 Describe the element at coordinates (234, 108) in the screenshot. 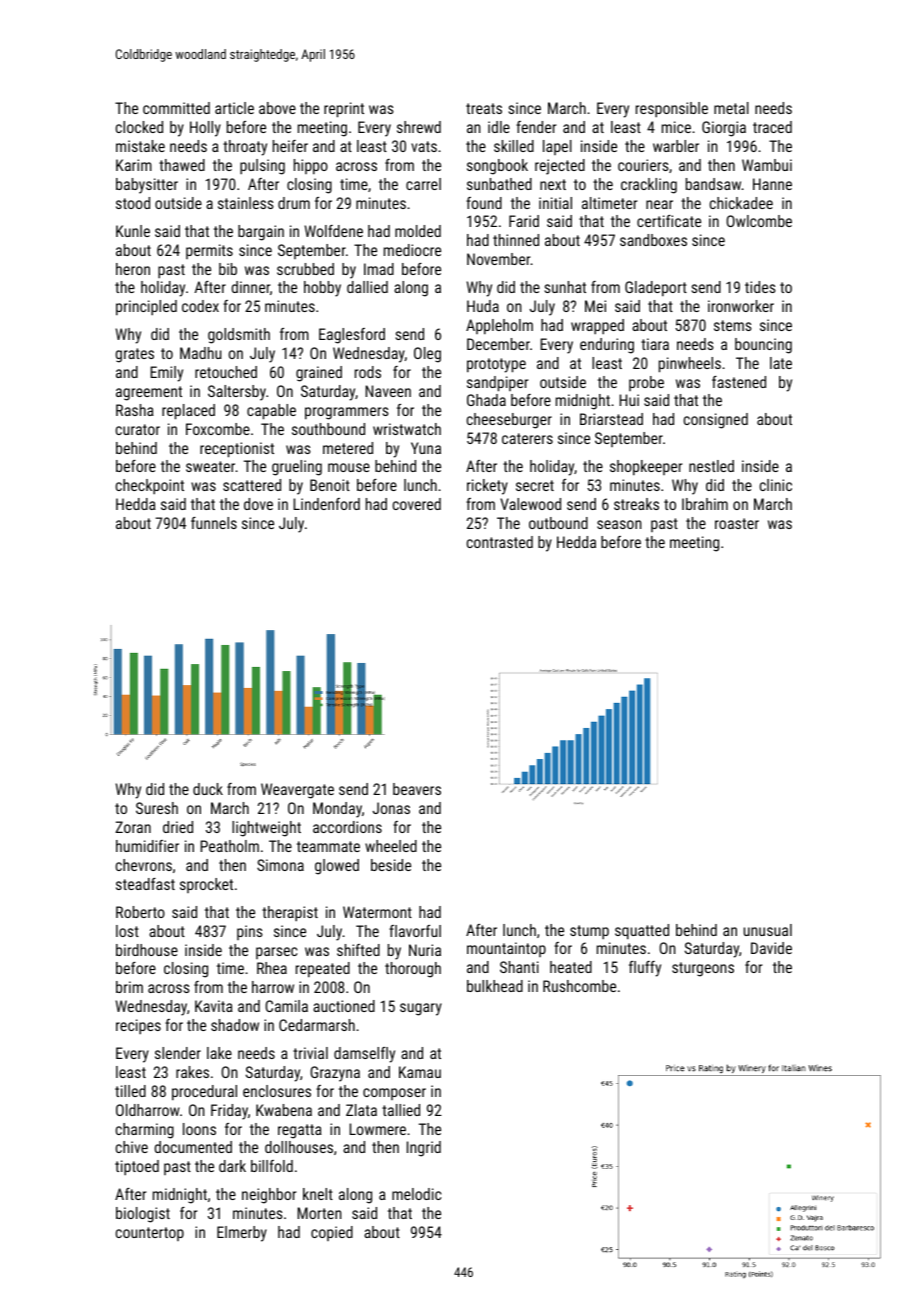

I see `article` at that location.
